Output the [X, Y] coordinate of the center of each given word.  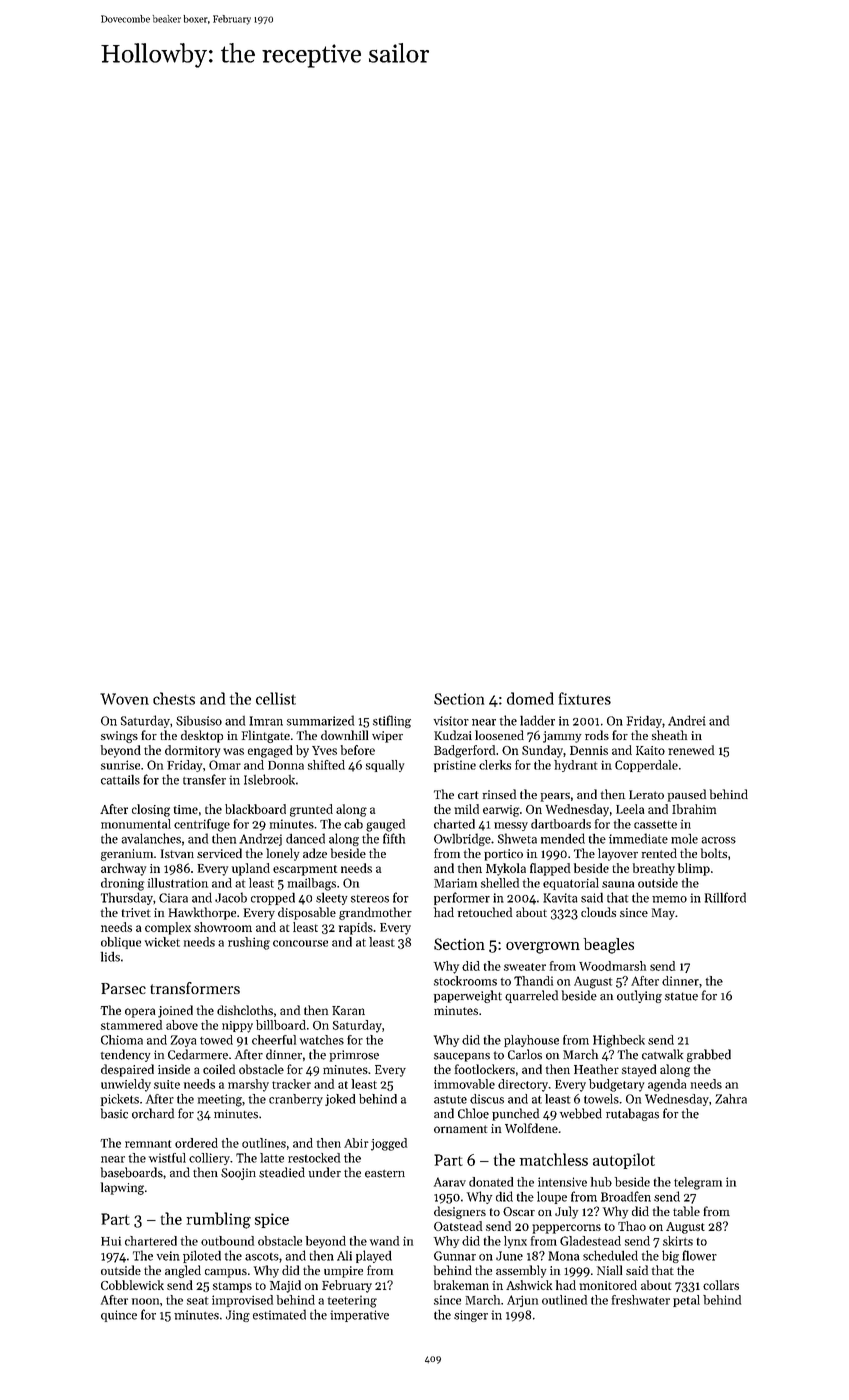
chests [174, 698]
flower [699, 1255]
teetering [352, 1301]
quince [119, 1316]
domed [530, 698]
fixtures [585, 698]
